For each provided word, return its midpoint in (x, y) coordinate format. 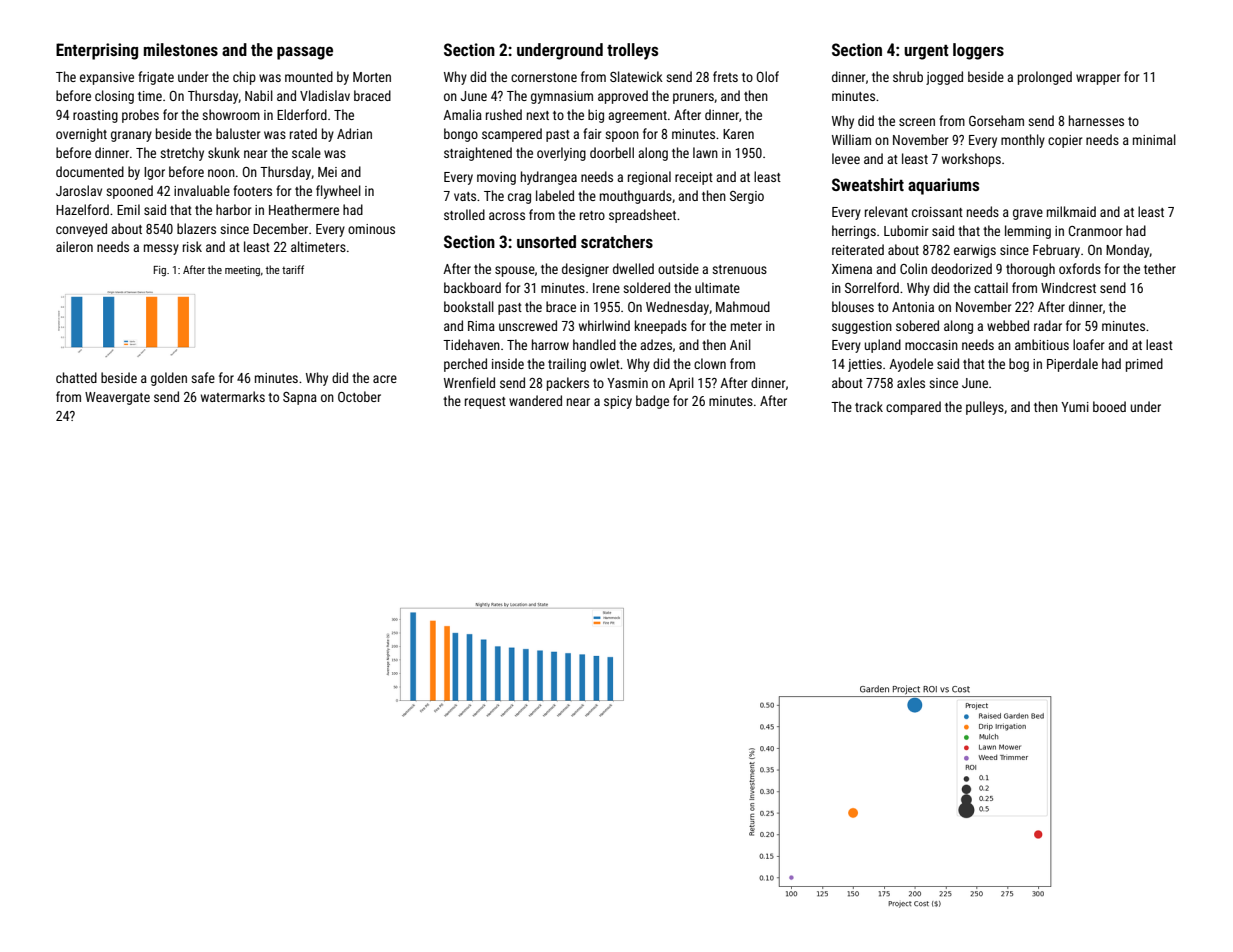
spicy (618, 402)
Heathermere (304, 209)
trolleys (632, 51)
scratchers (617, 241)
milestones (181, 49)
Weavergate (117, 398)
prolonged (1045, 78)
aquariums (943, 186)
